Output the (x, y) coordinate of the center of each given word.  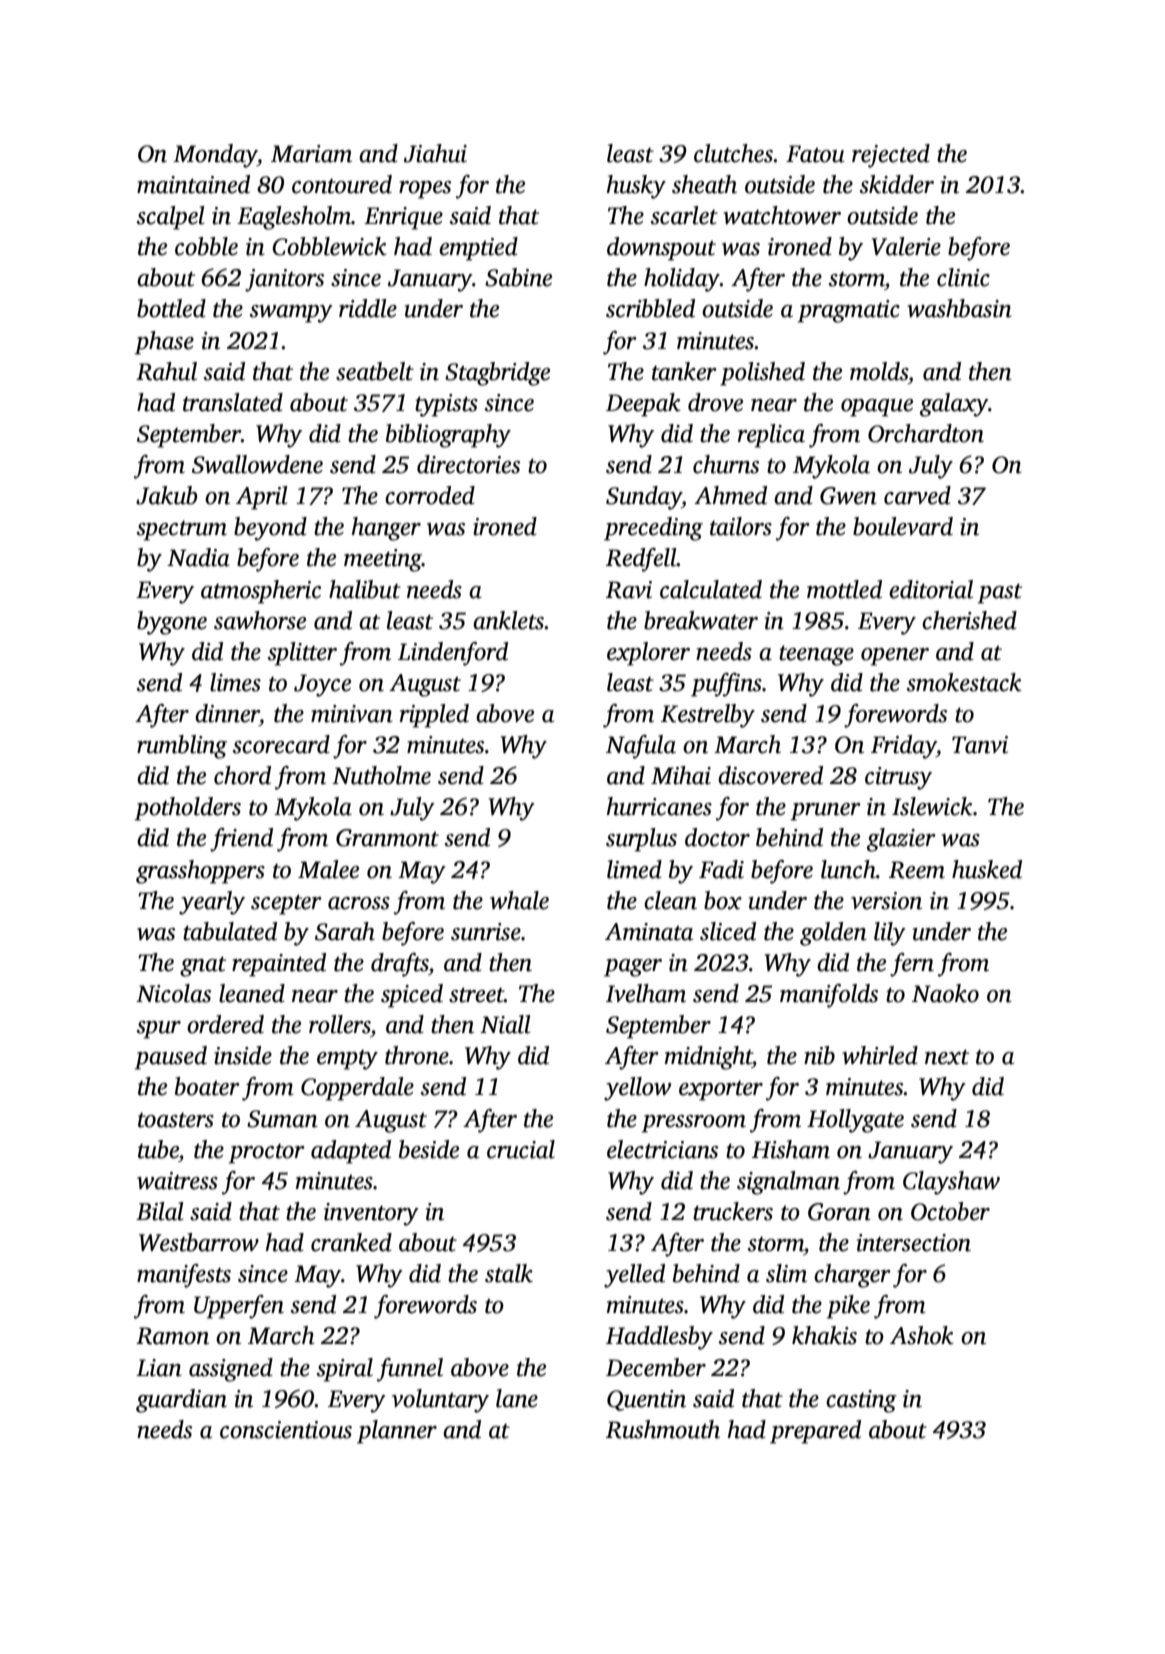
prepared (815, 1432)
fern (912, 965)
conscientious (286, 1430)
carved (917, 495)
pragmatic (849, 311)
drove (715, 402)
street (476, 995)
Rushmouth (663, 1429)
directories (468, 464)
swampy (291, 314)
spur (159, 1030)
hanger (386, 529)
